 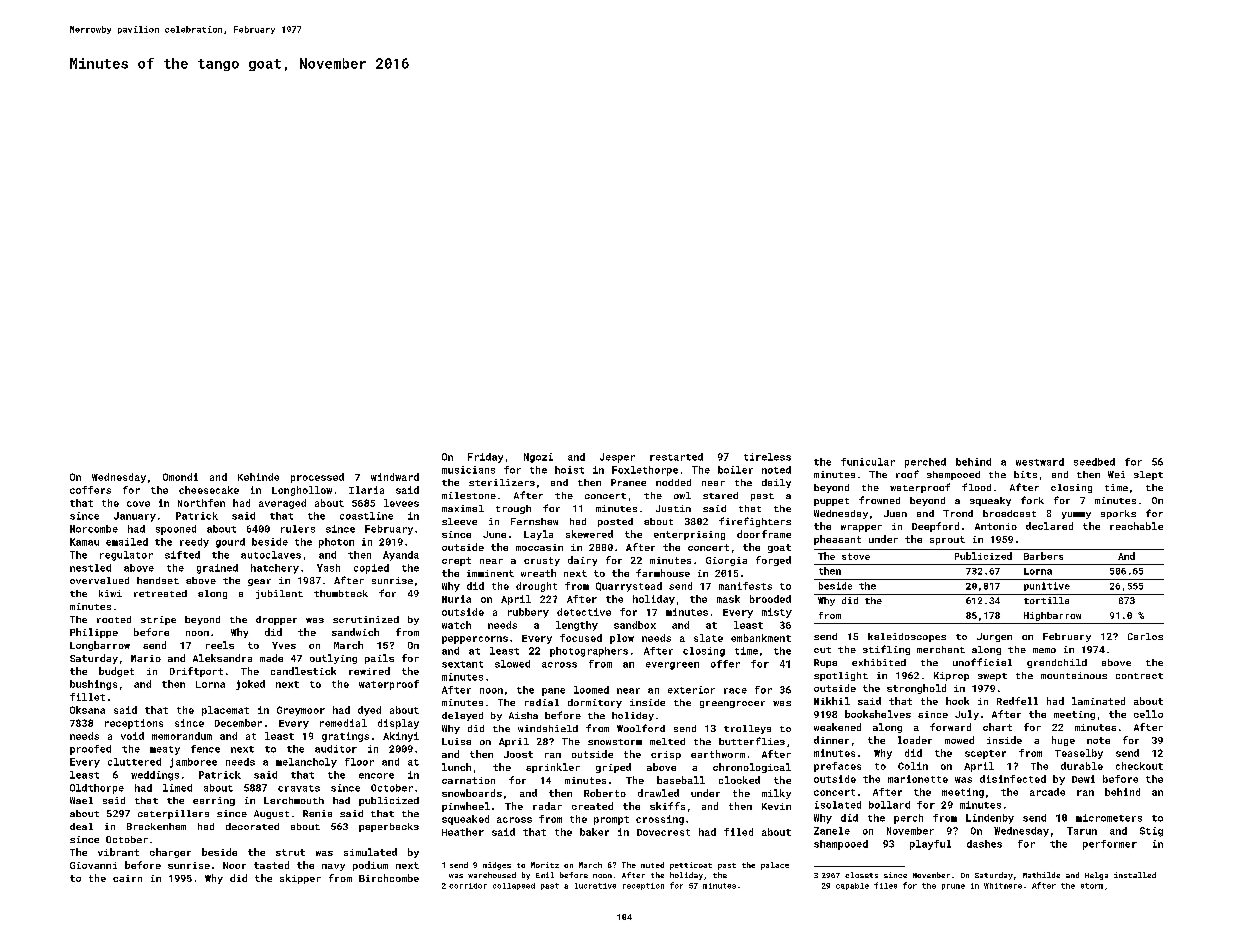 What do you see at coordinates (868, 462) in the document?
I see `funicular` at bounding box center [868, 462].
